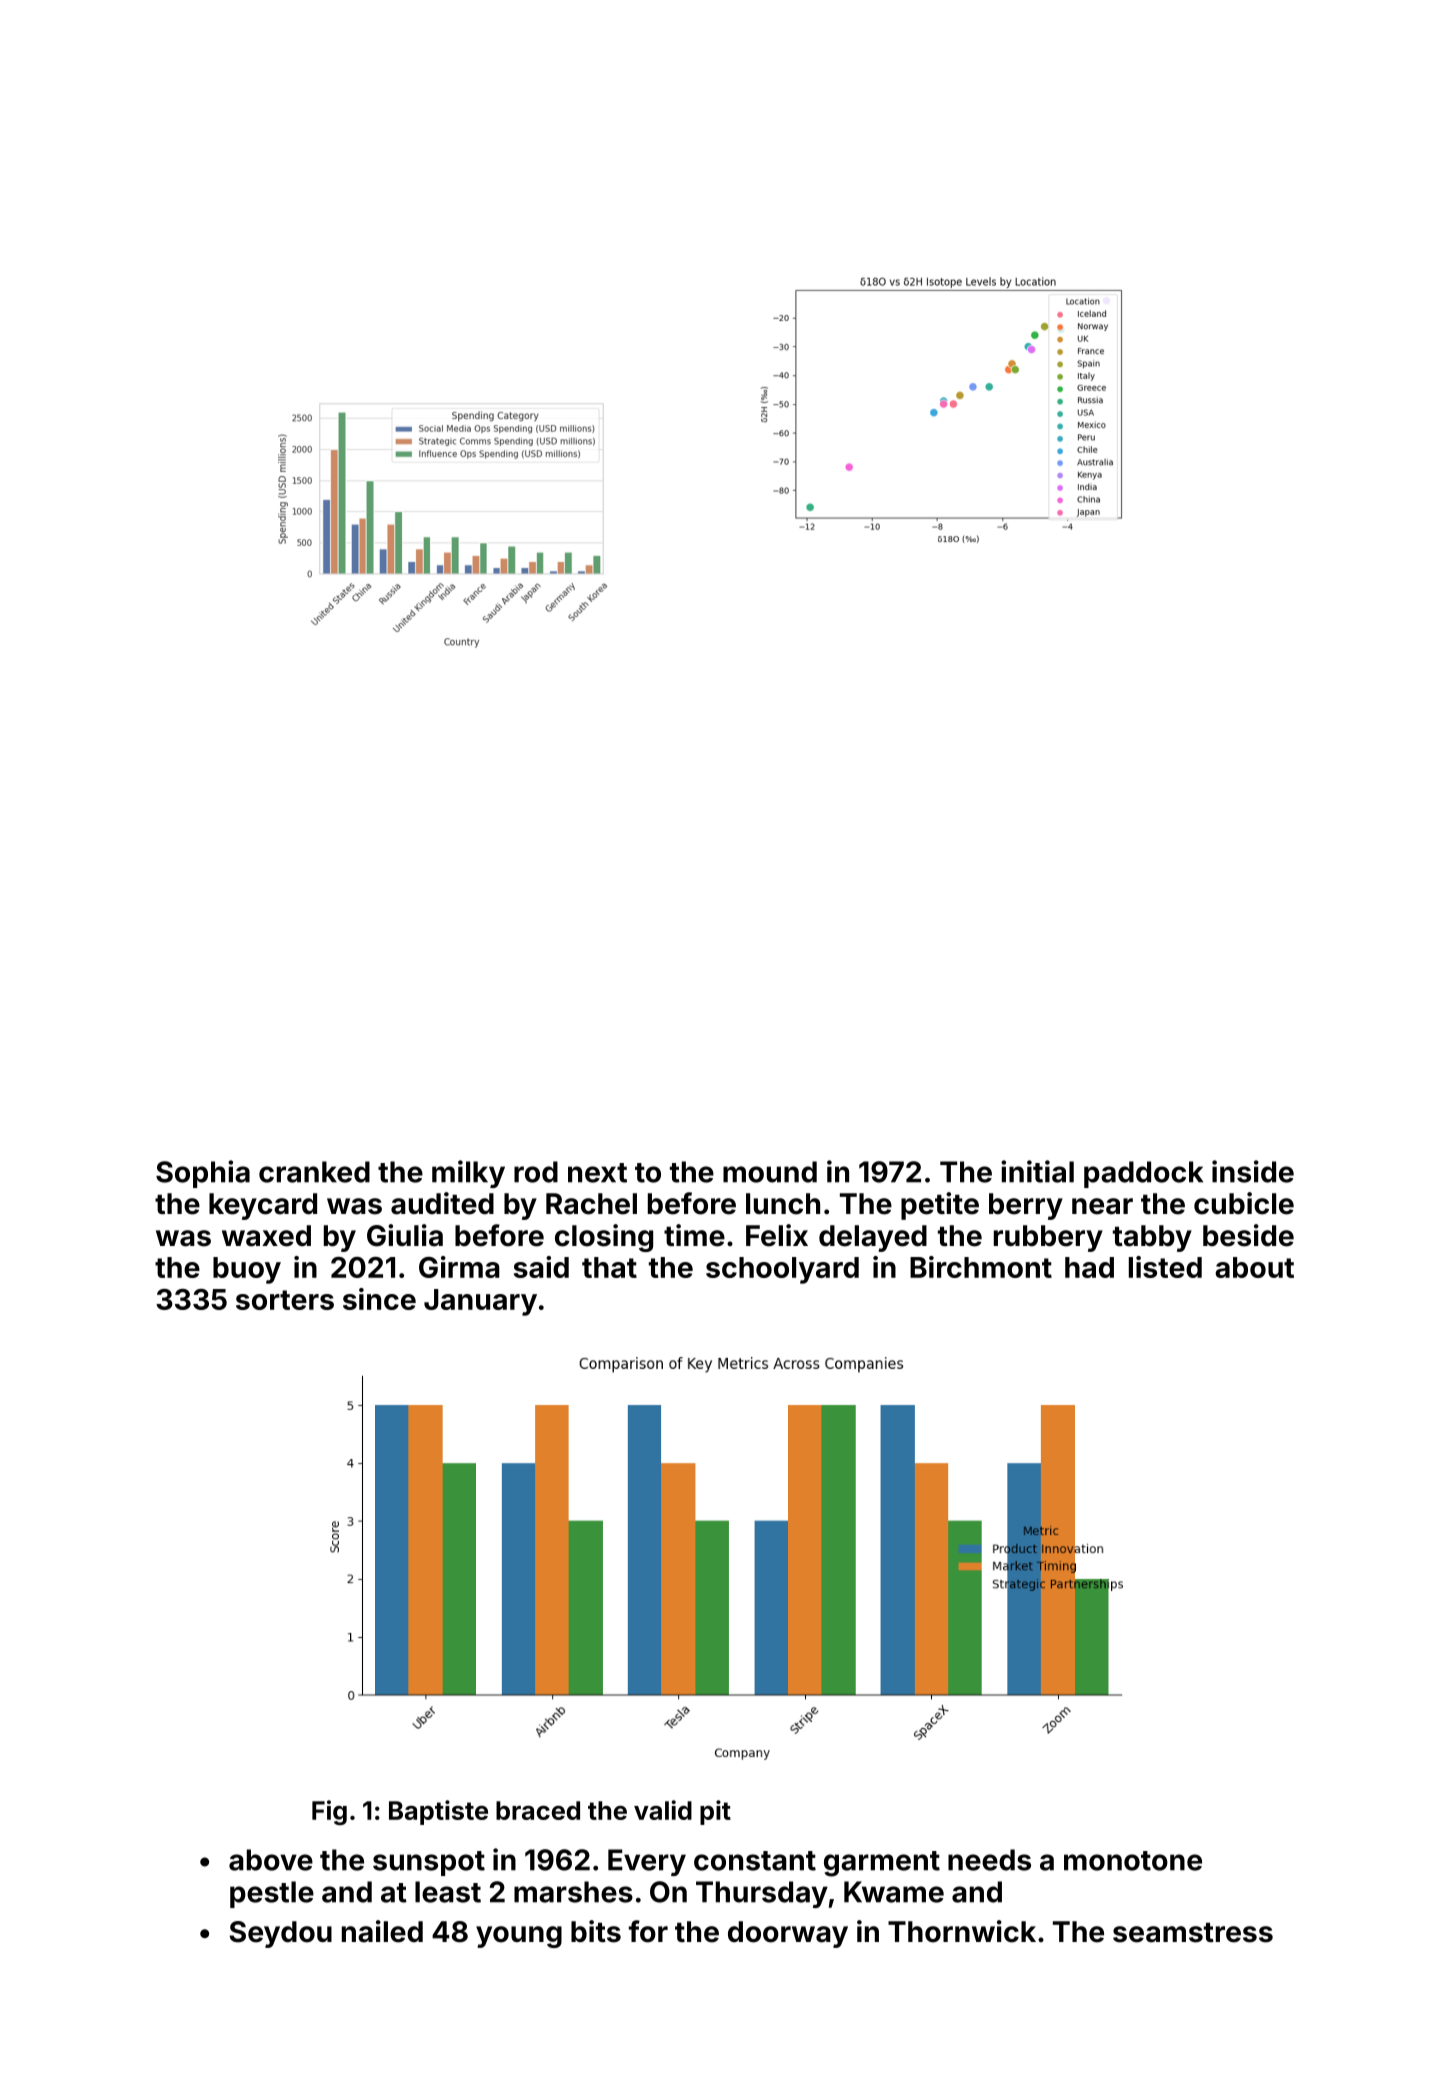 The image size is (1450, 2100). I want to click on Baptiste, so click(438, 1812).
